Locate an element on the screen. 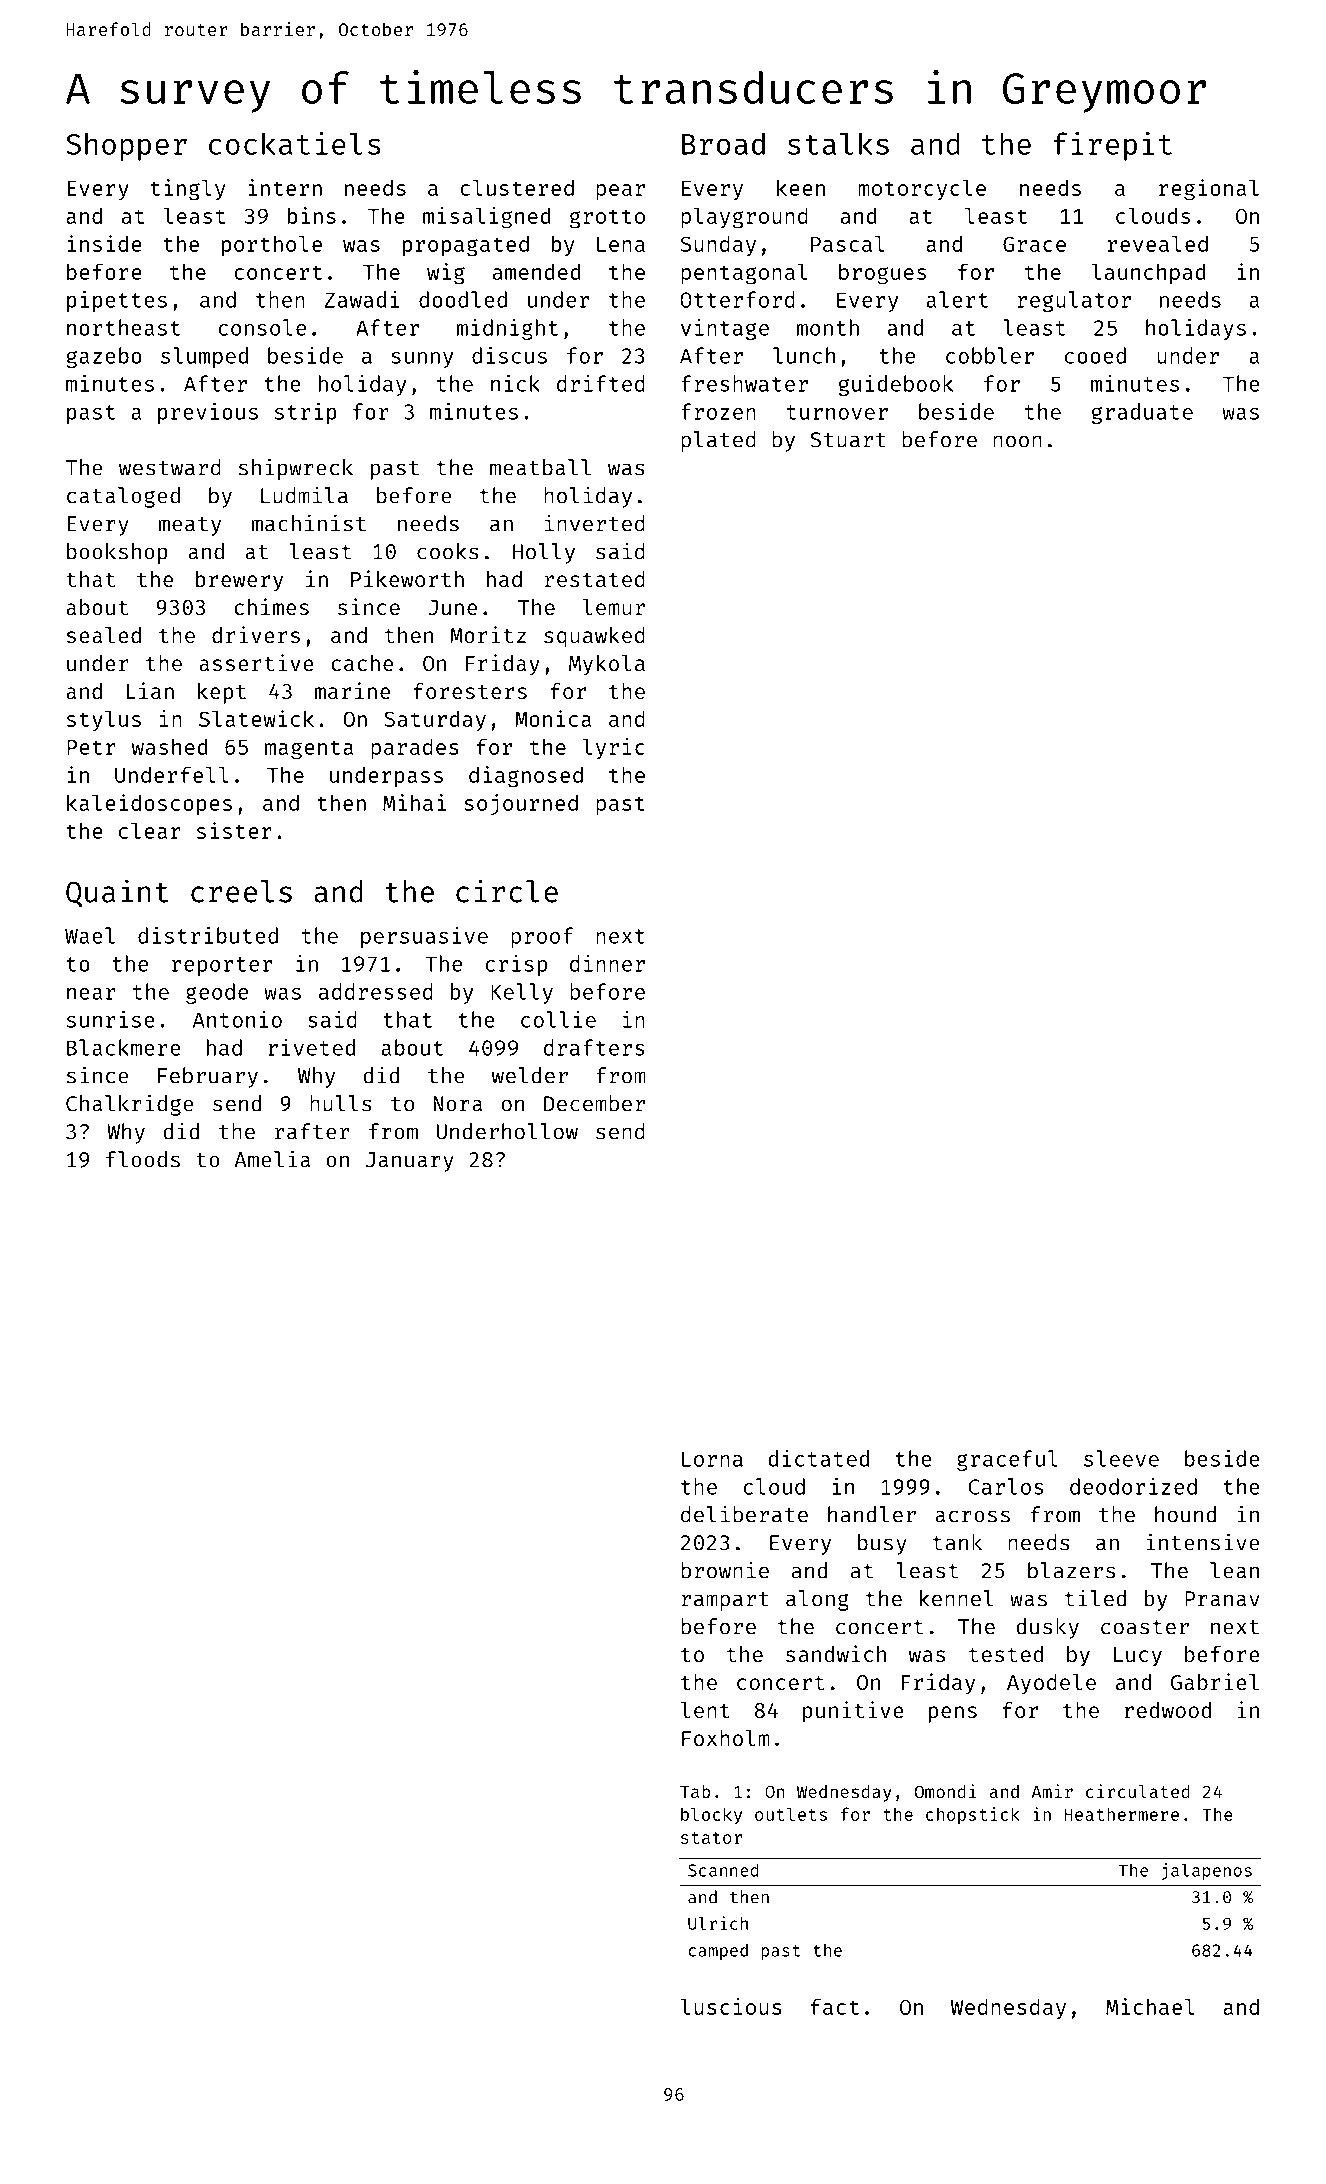  Ayodele is located at coordinates (1051, 1684).
